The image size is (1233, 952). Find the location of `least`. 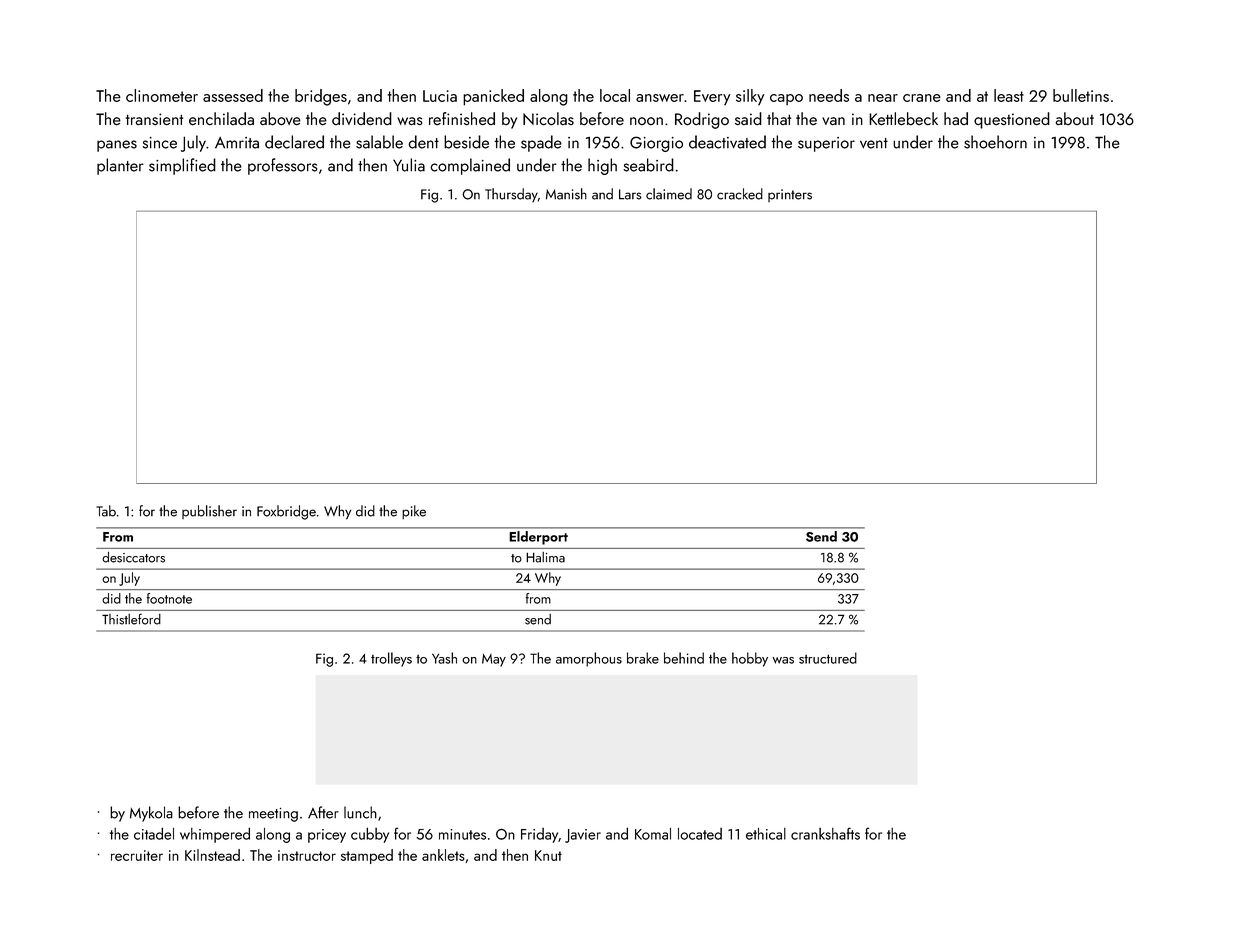

least is located at coordinates (1009, 95).
